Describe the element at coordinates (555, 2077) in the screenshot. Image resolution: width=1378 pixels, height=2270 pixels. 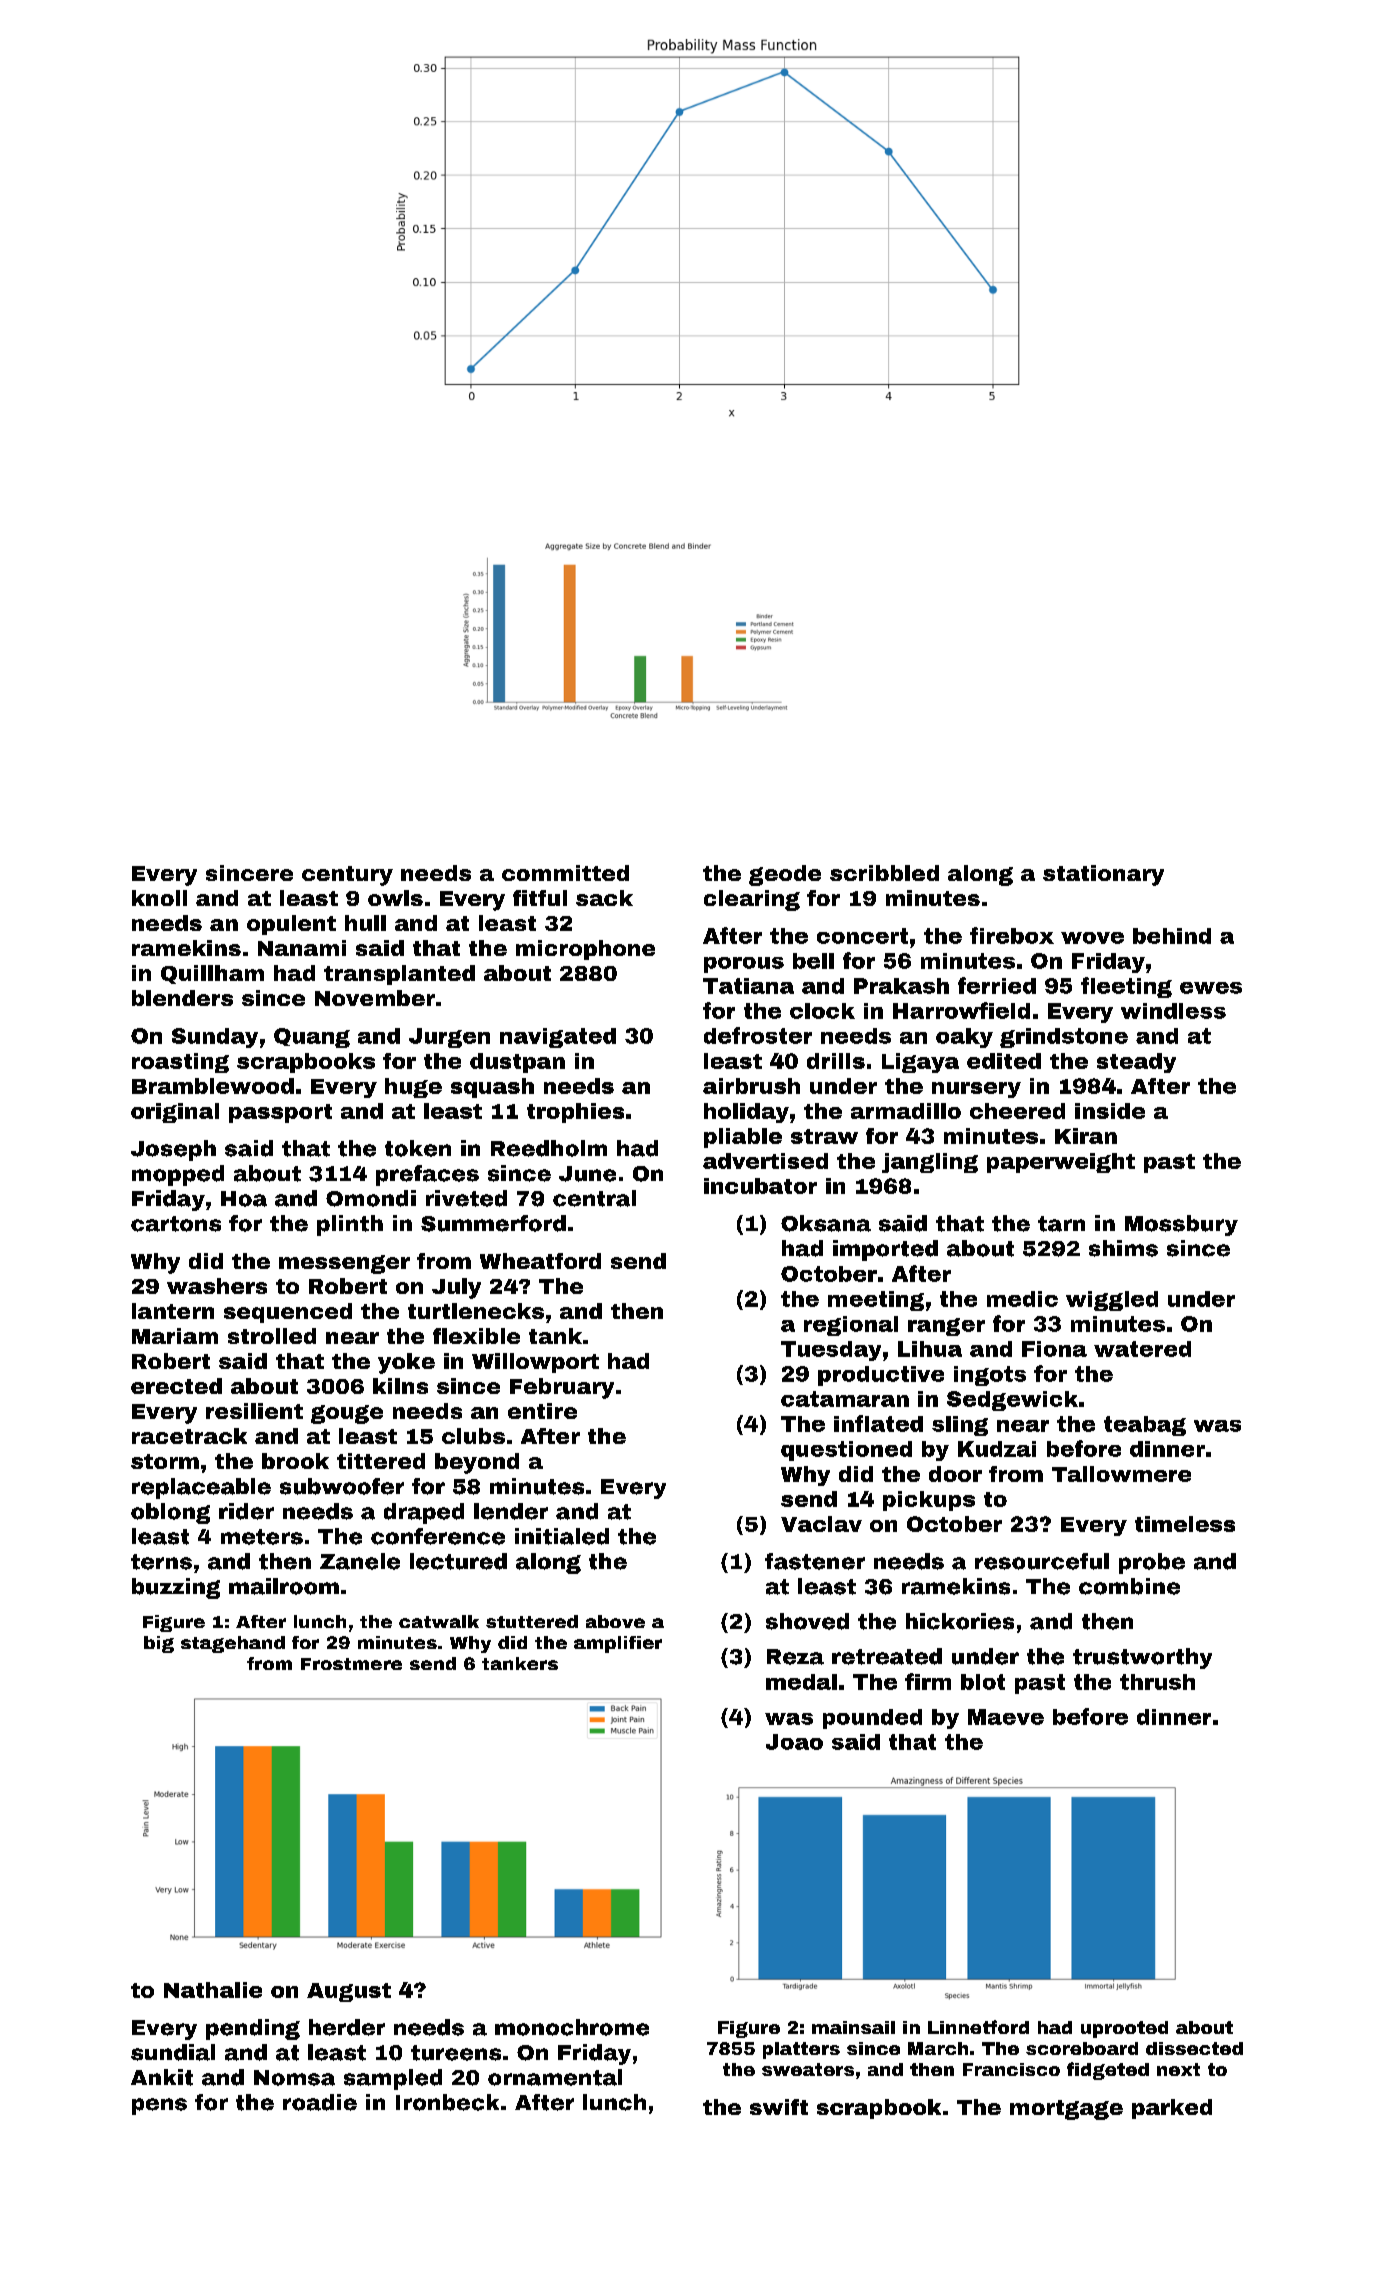
I see `ornamental` at that location.
